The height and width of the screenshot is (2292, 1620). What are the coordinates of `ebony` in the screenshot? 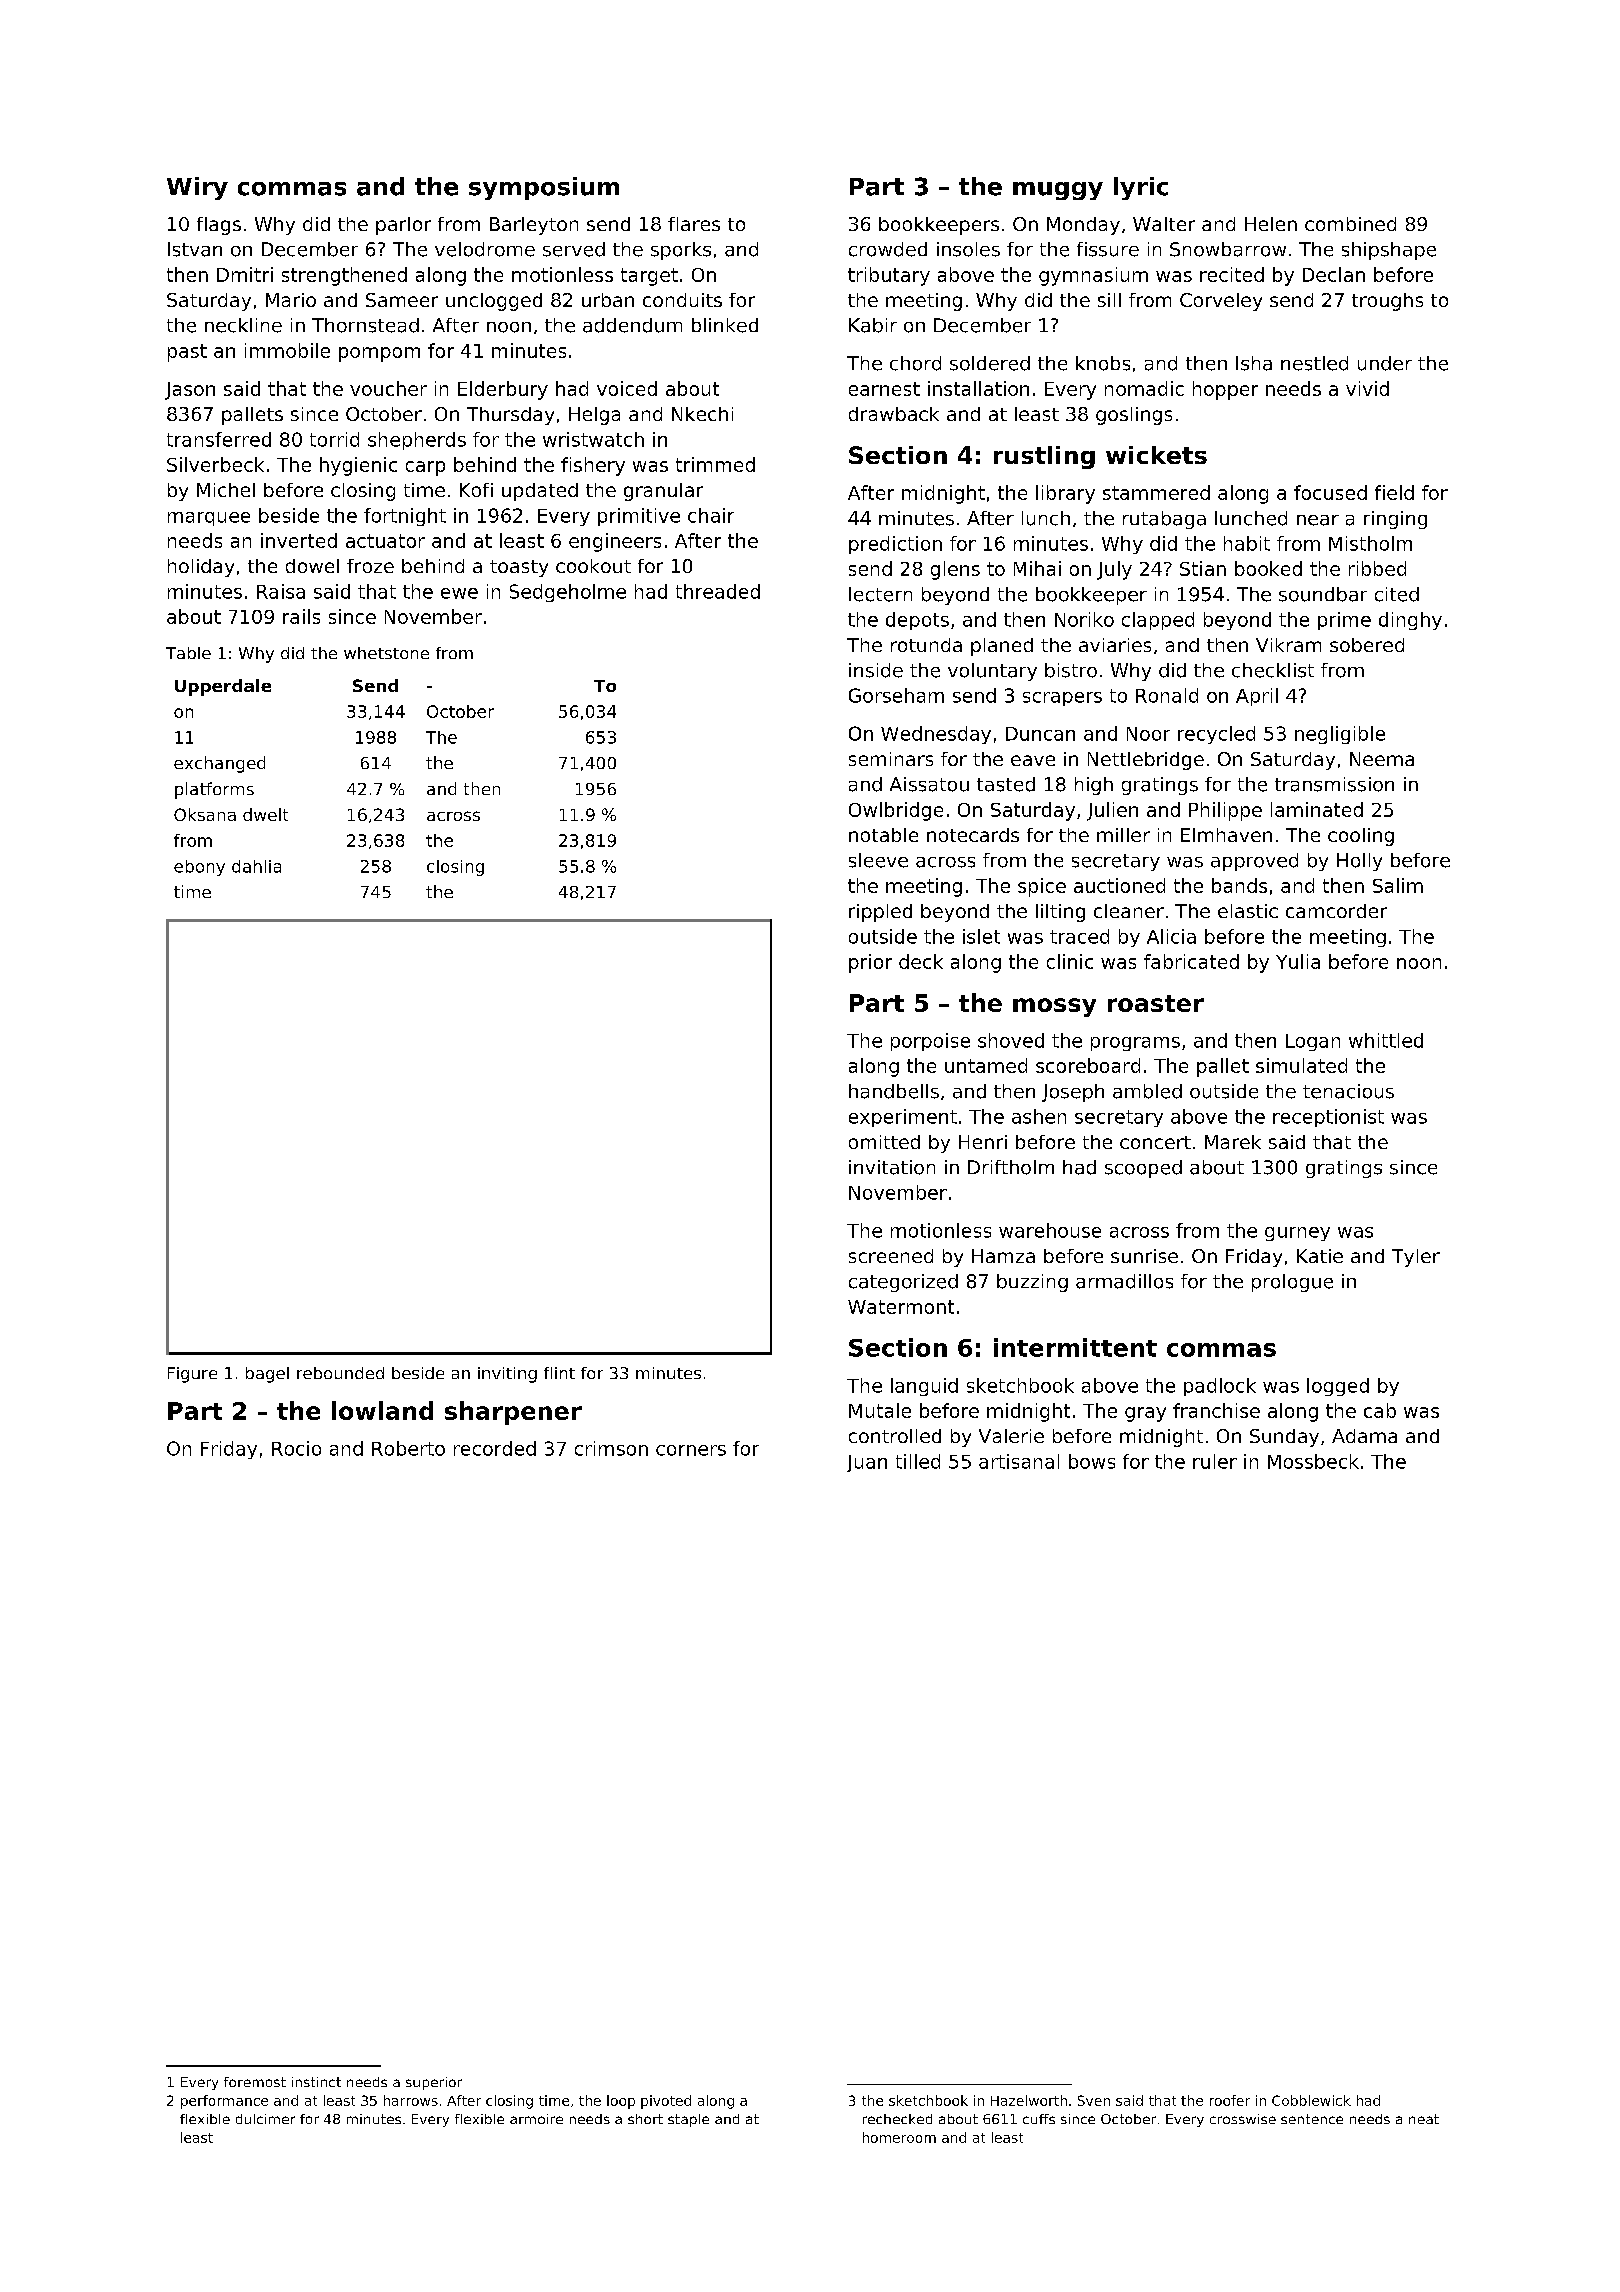 It's located at (199, 868).
